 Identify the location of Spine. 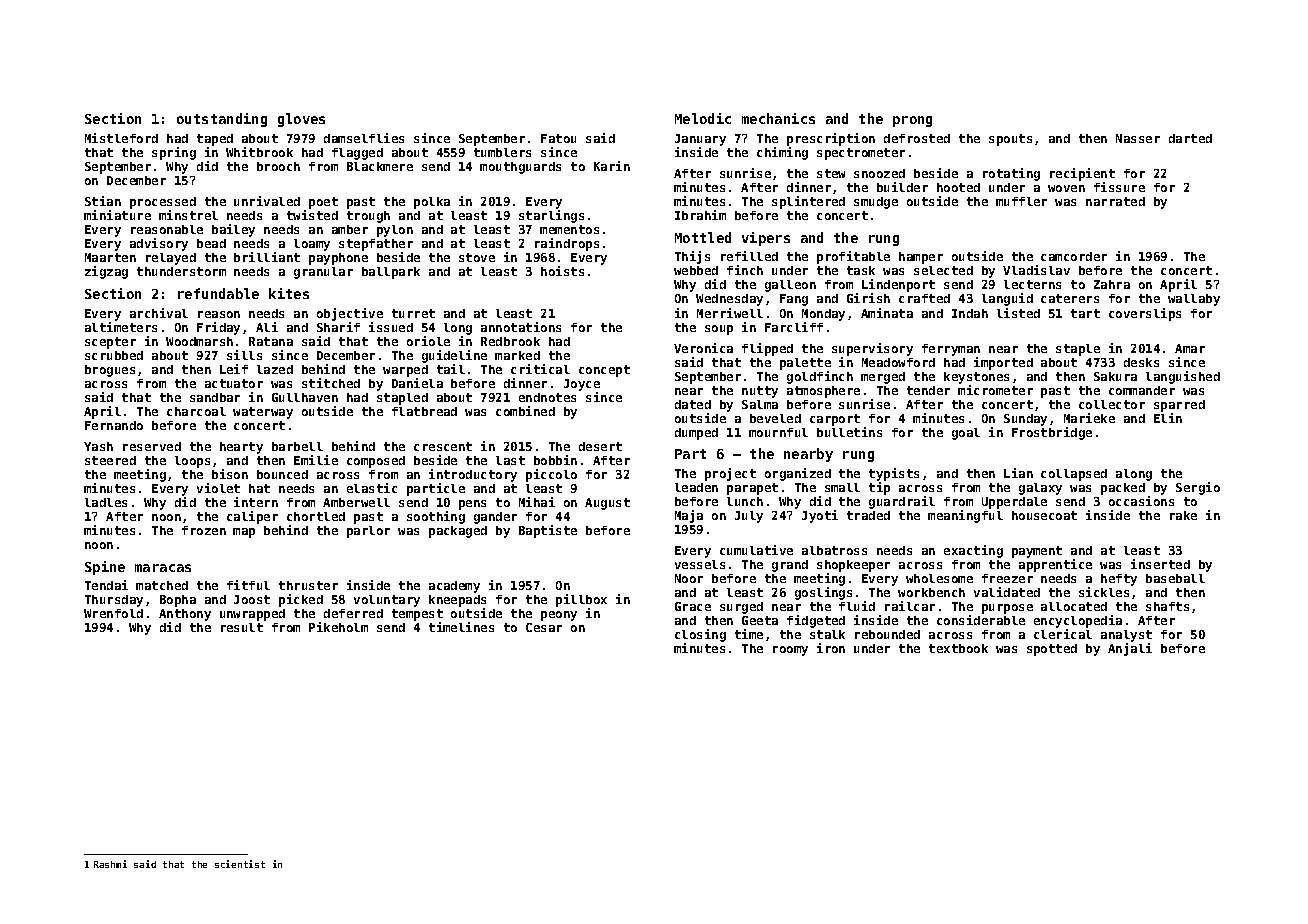
(105, 568).
